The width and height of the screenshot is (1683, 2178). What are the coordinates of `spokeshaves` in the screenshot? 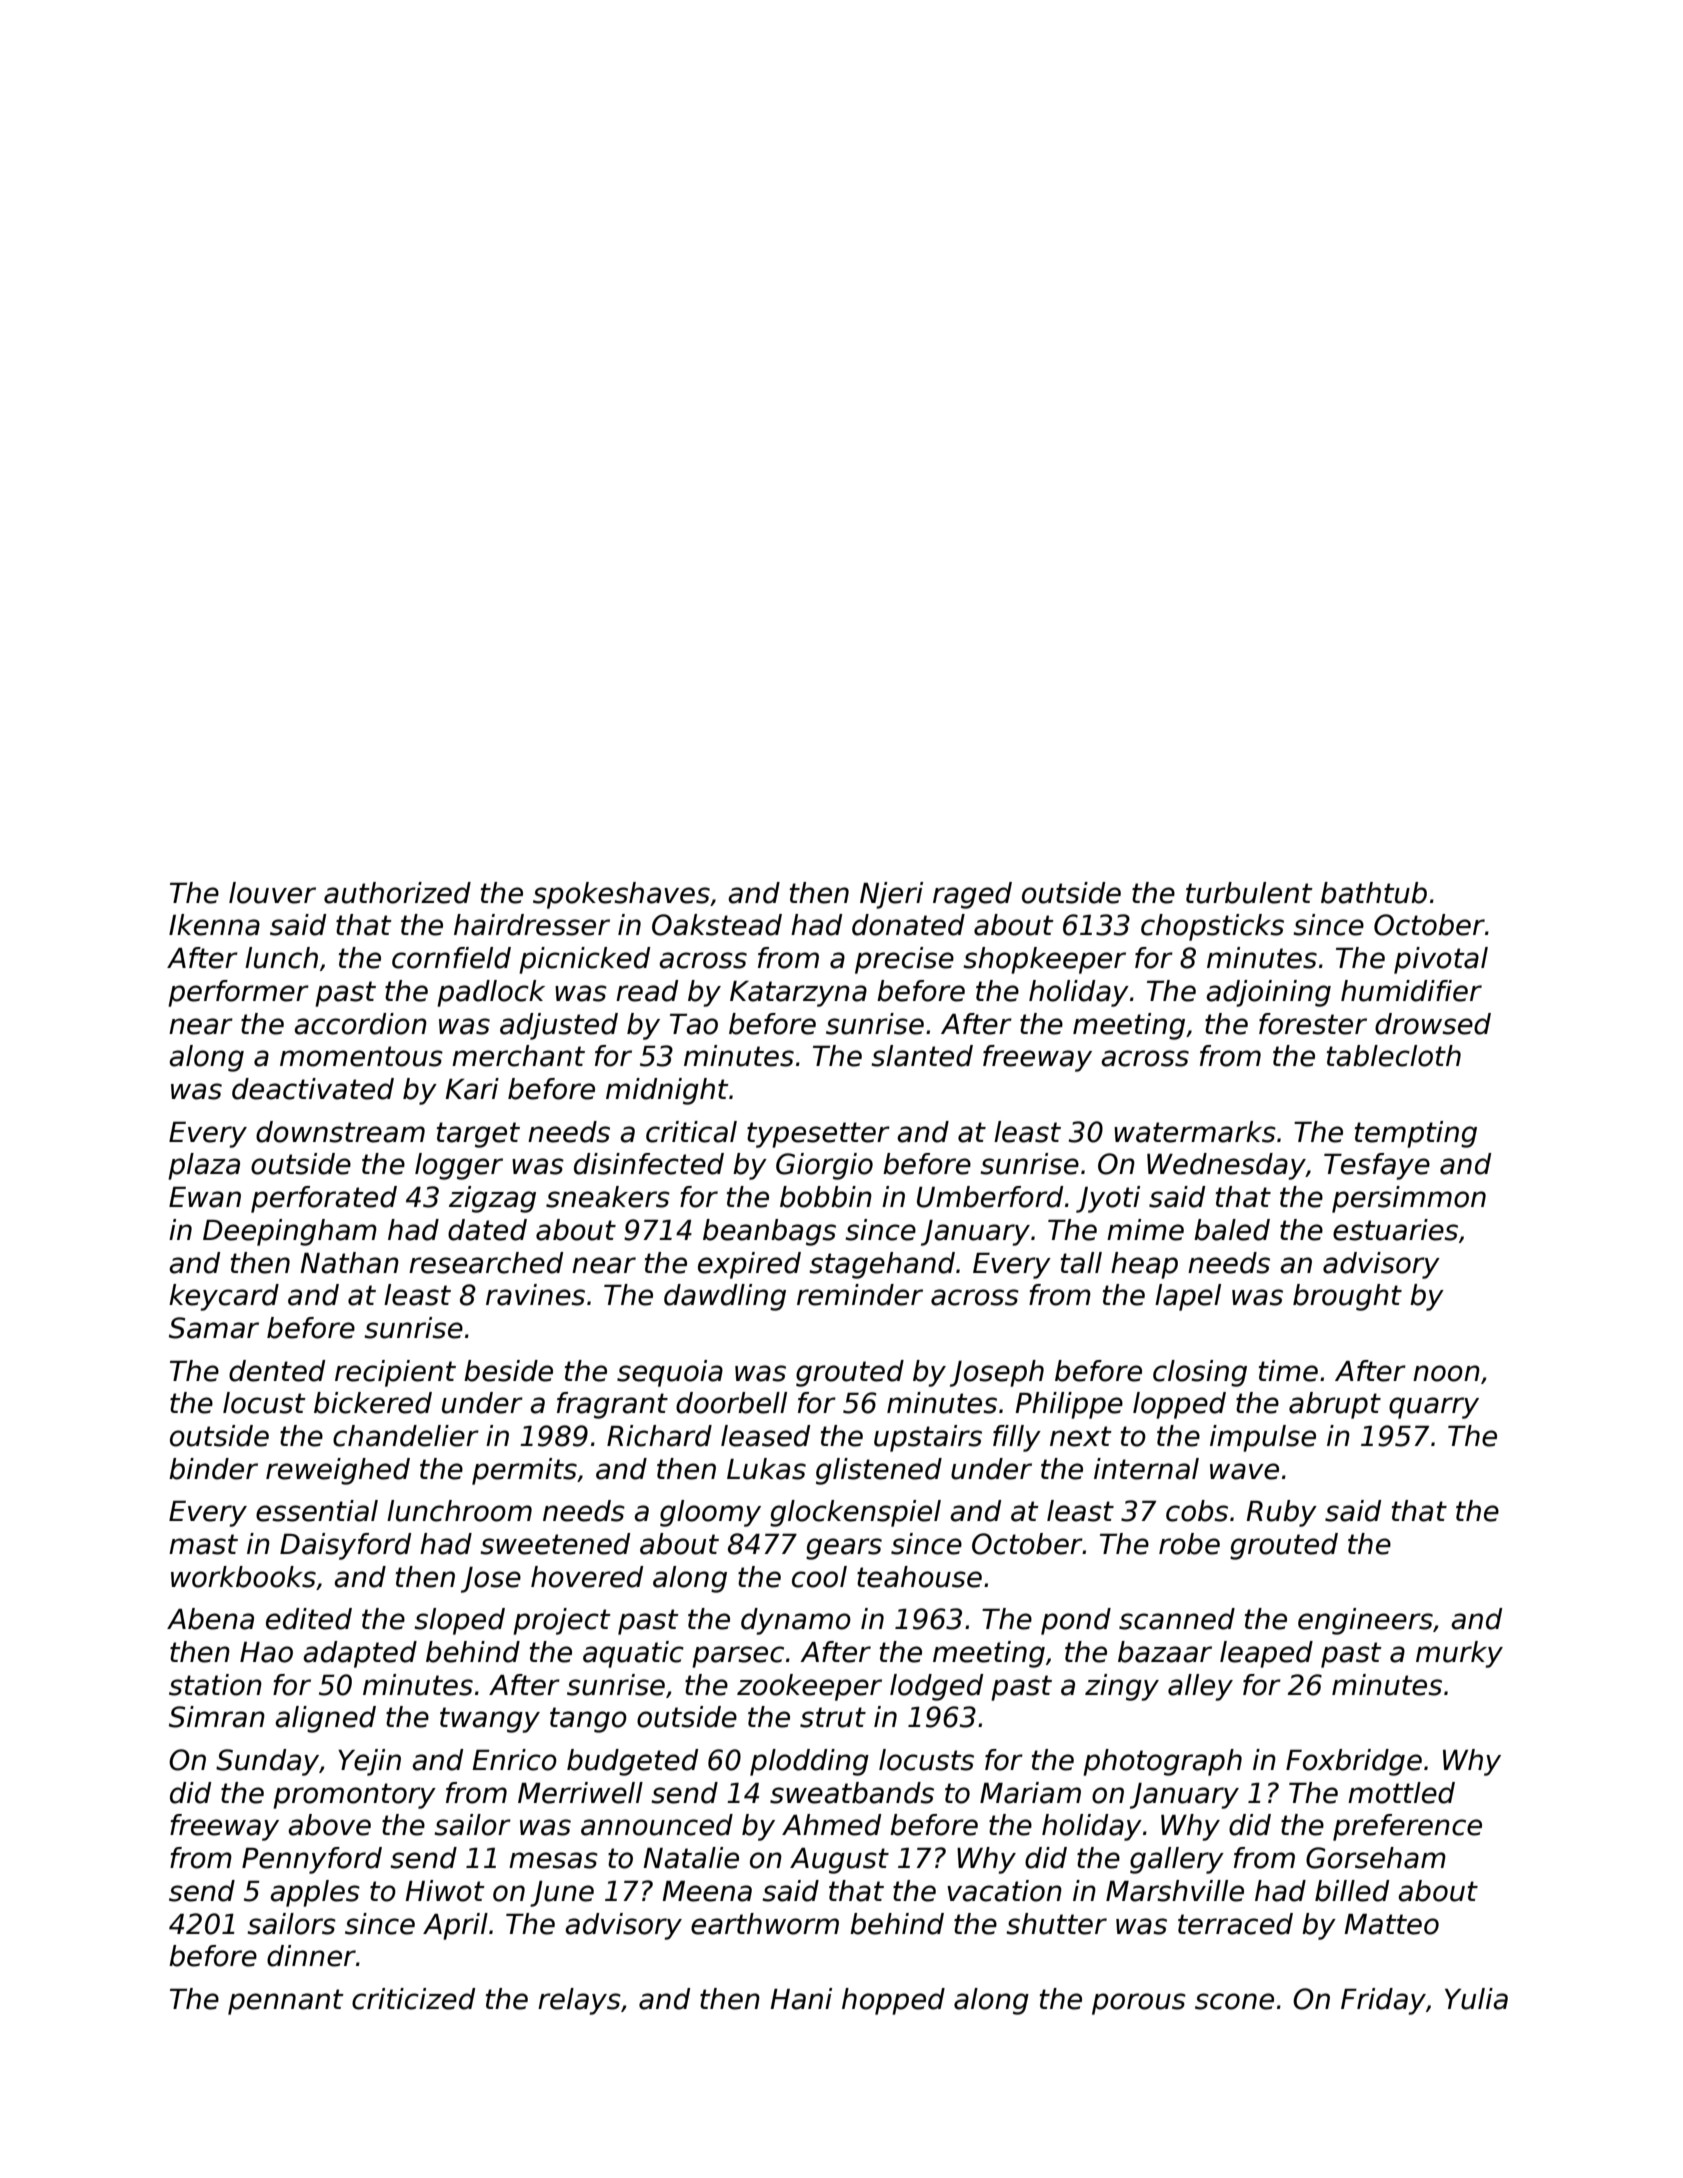 It's located at (621, 895).
